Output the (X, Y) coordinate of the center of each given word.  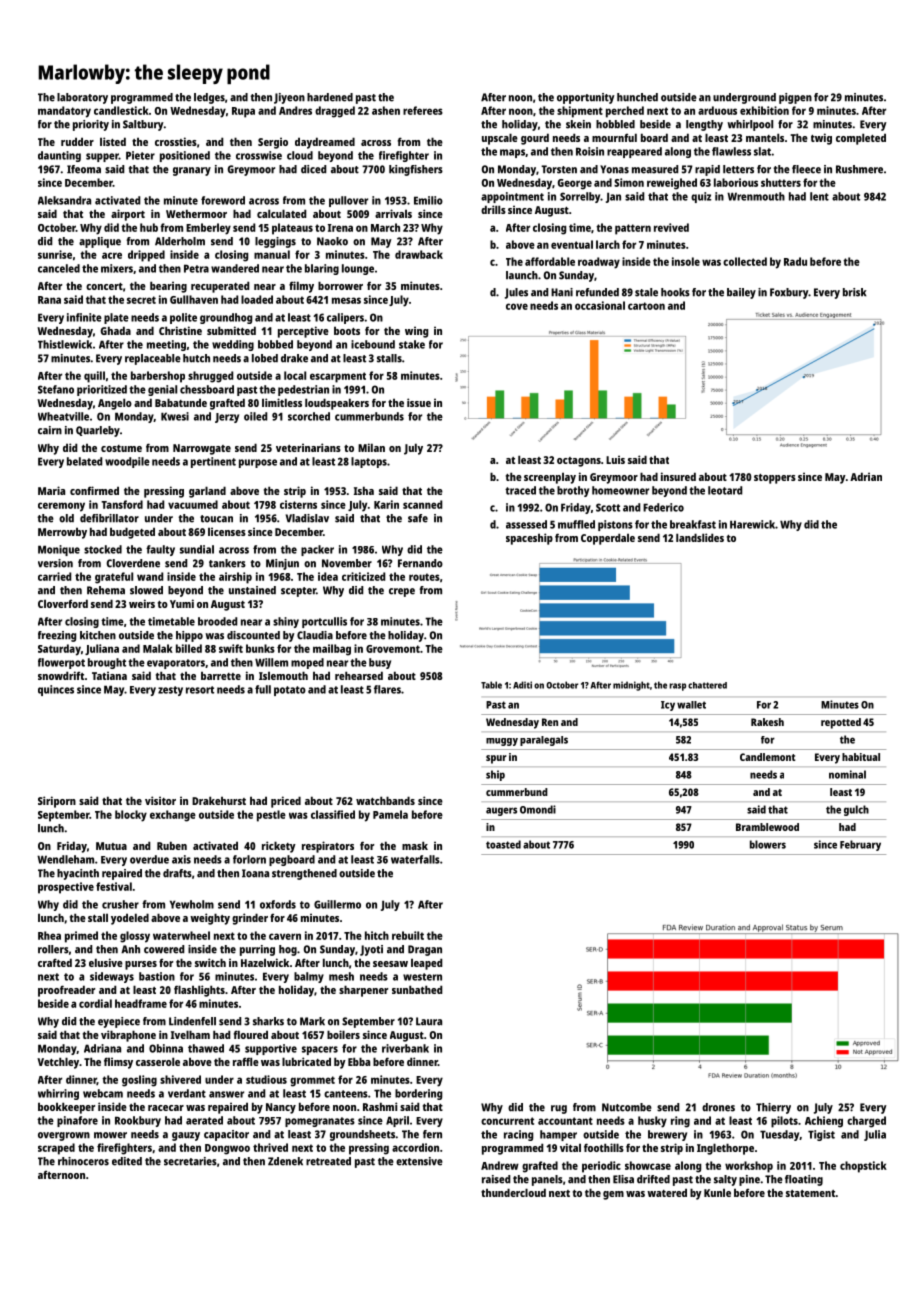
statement (810, 1193)
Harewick (752, 524)
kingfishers (416, 170)
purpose (258, 463)
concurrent (507, 1121)
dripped (146, 256)
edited (127, 1161)
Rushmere (859, 169)
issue (419, 402)
